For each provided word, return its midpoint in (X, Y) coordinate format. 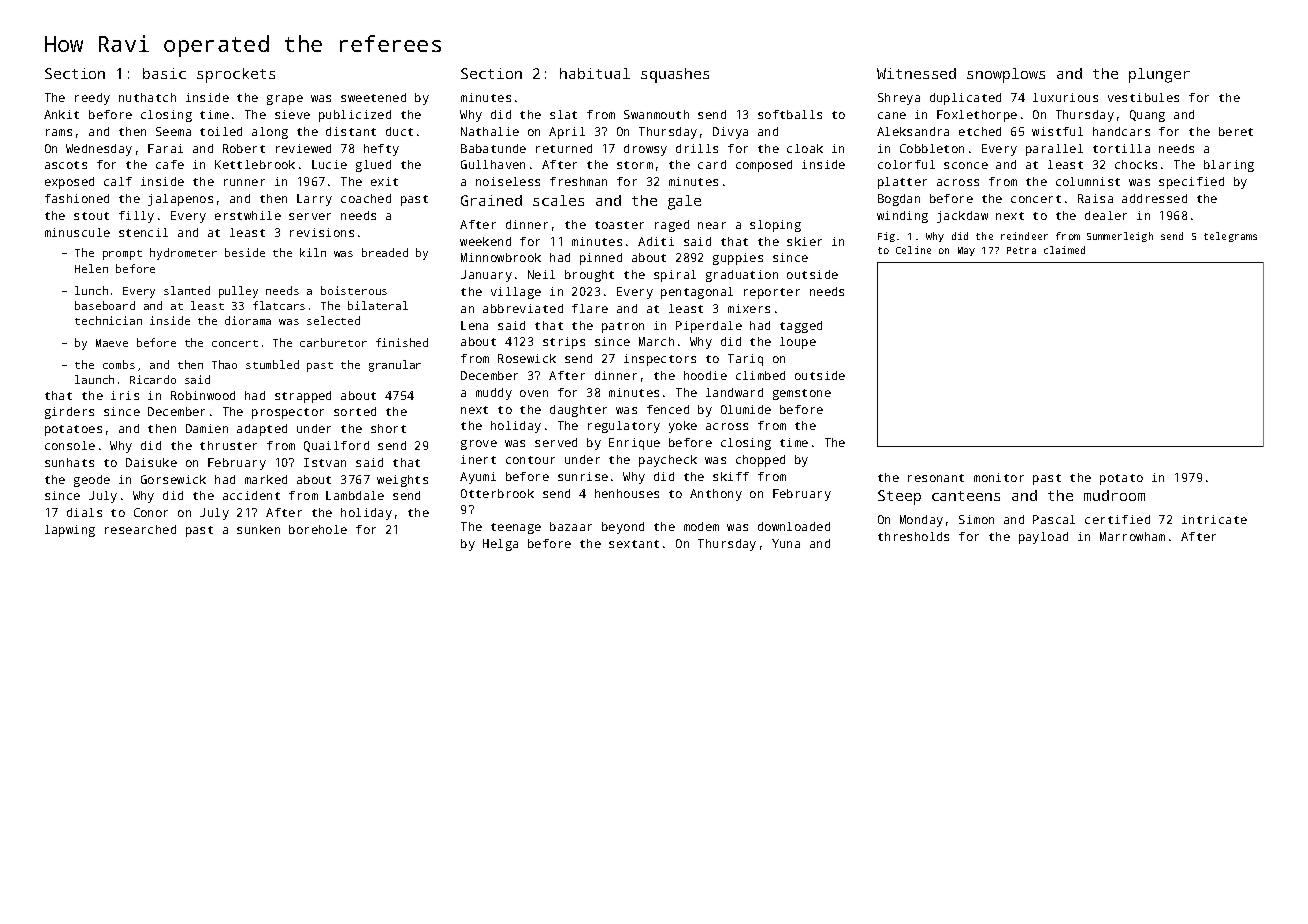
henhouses (627, 493)
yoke (683, 427)
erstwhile (248, 215)
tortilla (1121, 148)
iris (125, 395)
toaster (619, 225)
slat (563, 114)
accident (251, 495)
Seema (173, 131)
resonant (936, 478)
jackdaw (962, 217)
